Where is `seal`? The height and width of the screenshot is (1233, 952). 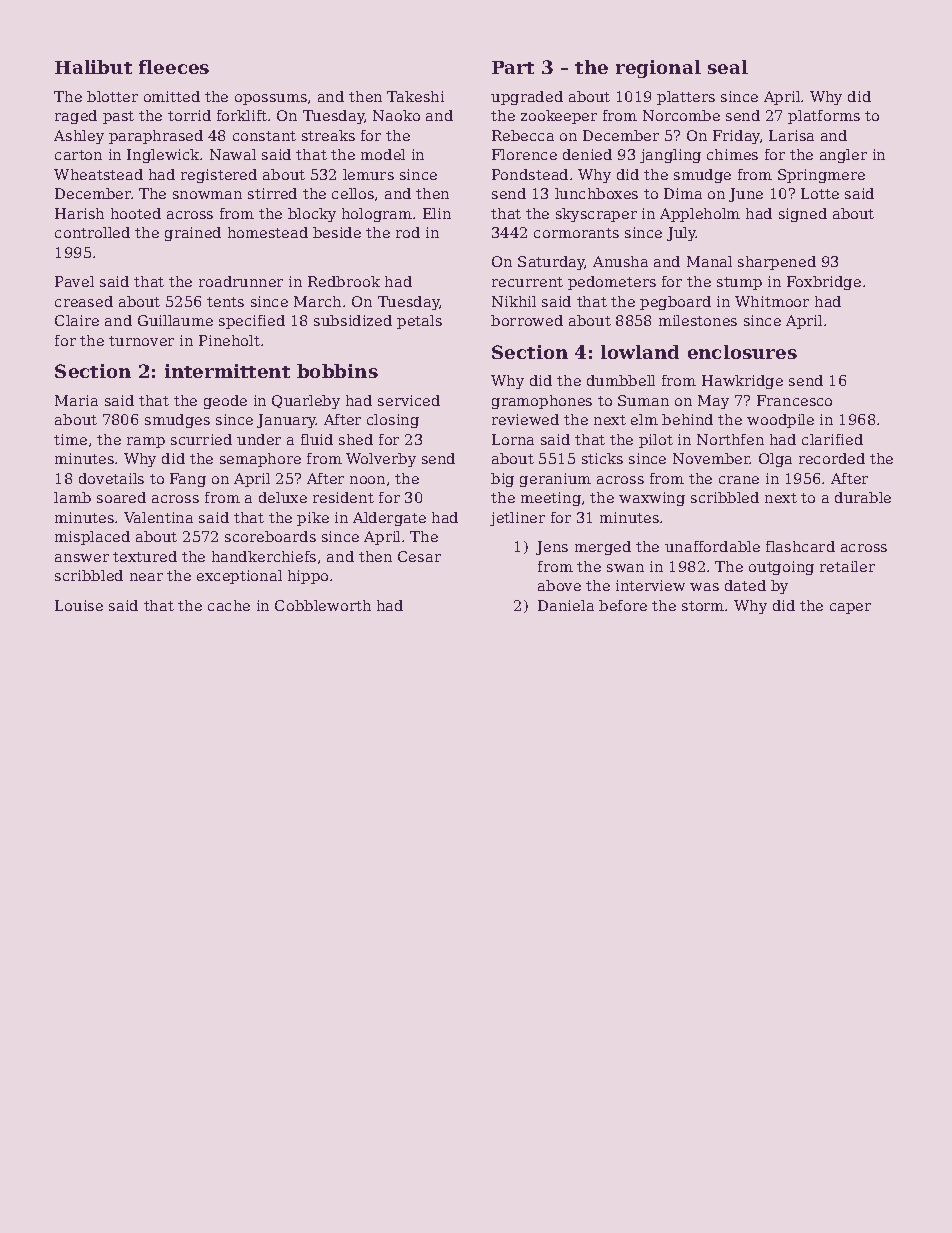
seal is located at coordinates (728, 67).
